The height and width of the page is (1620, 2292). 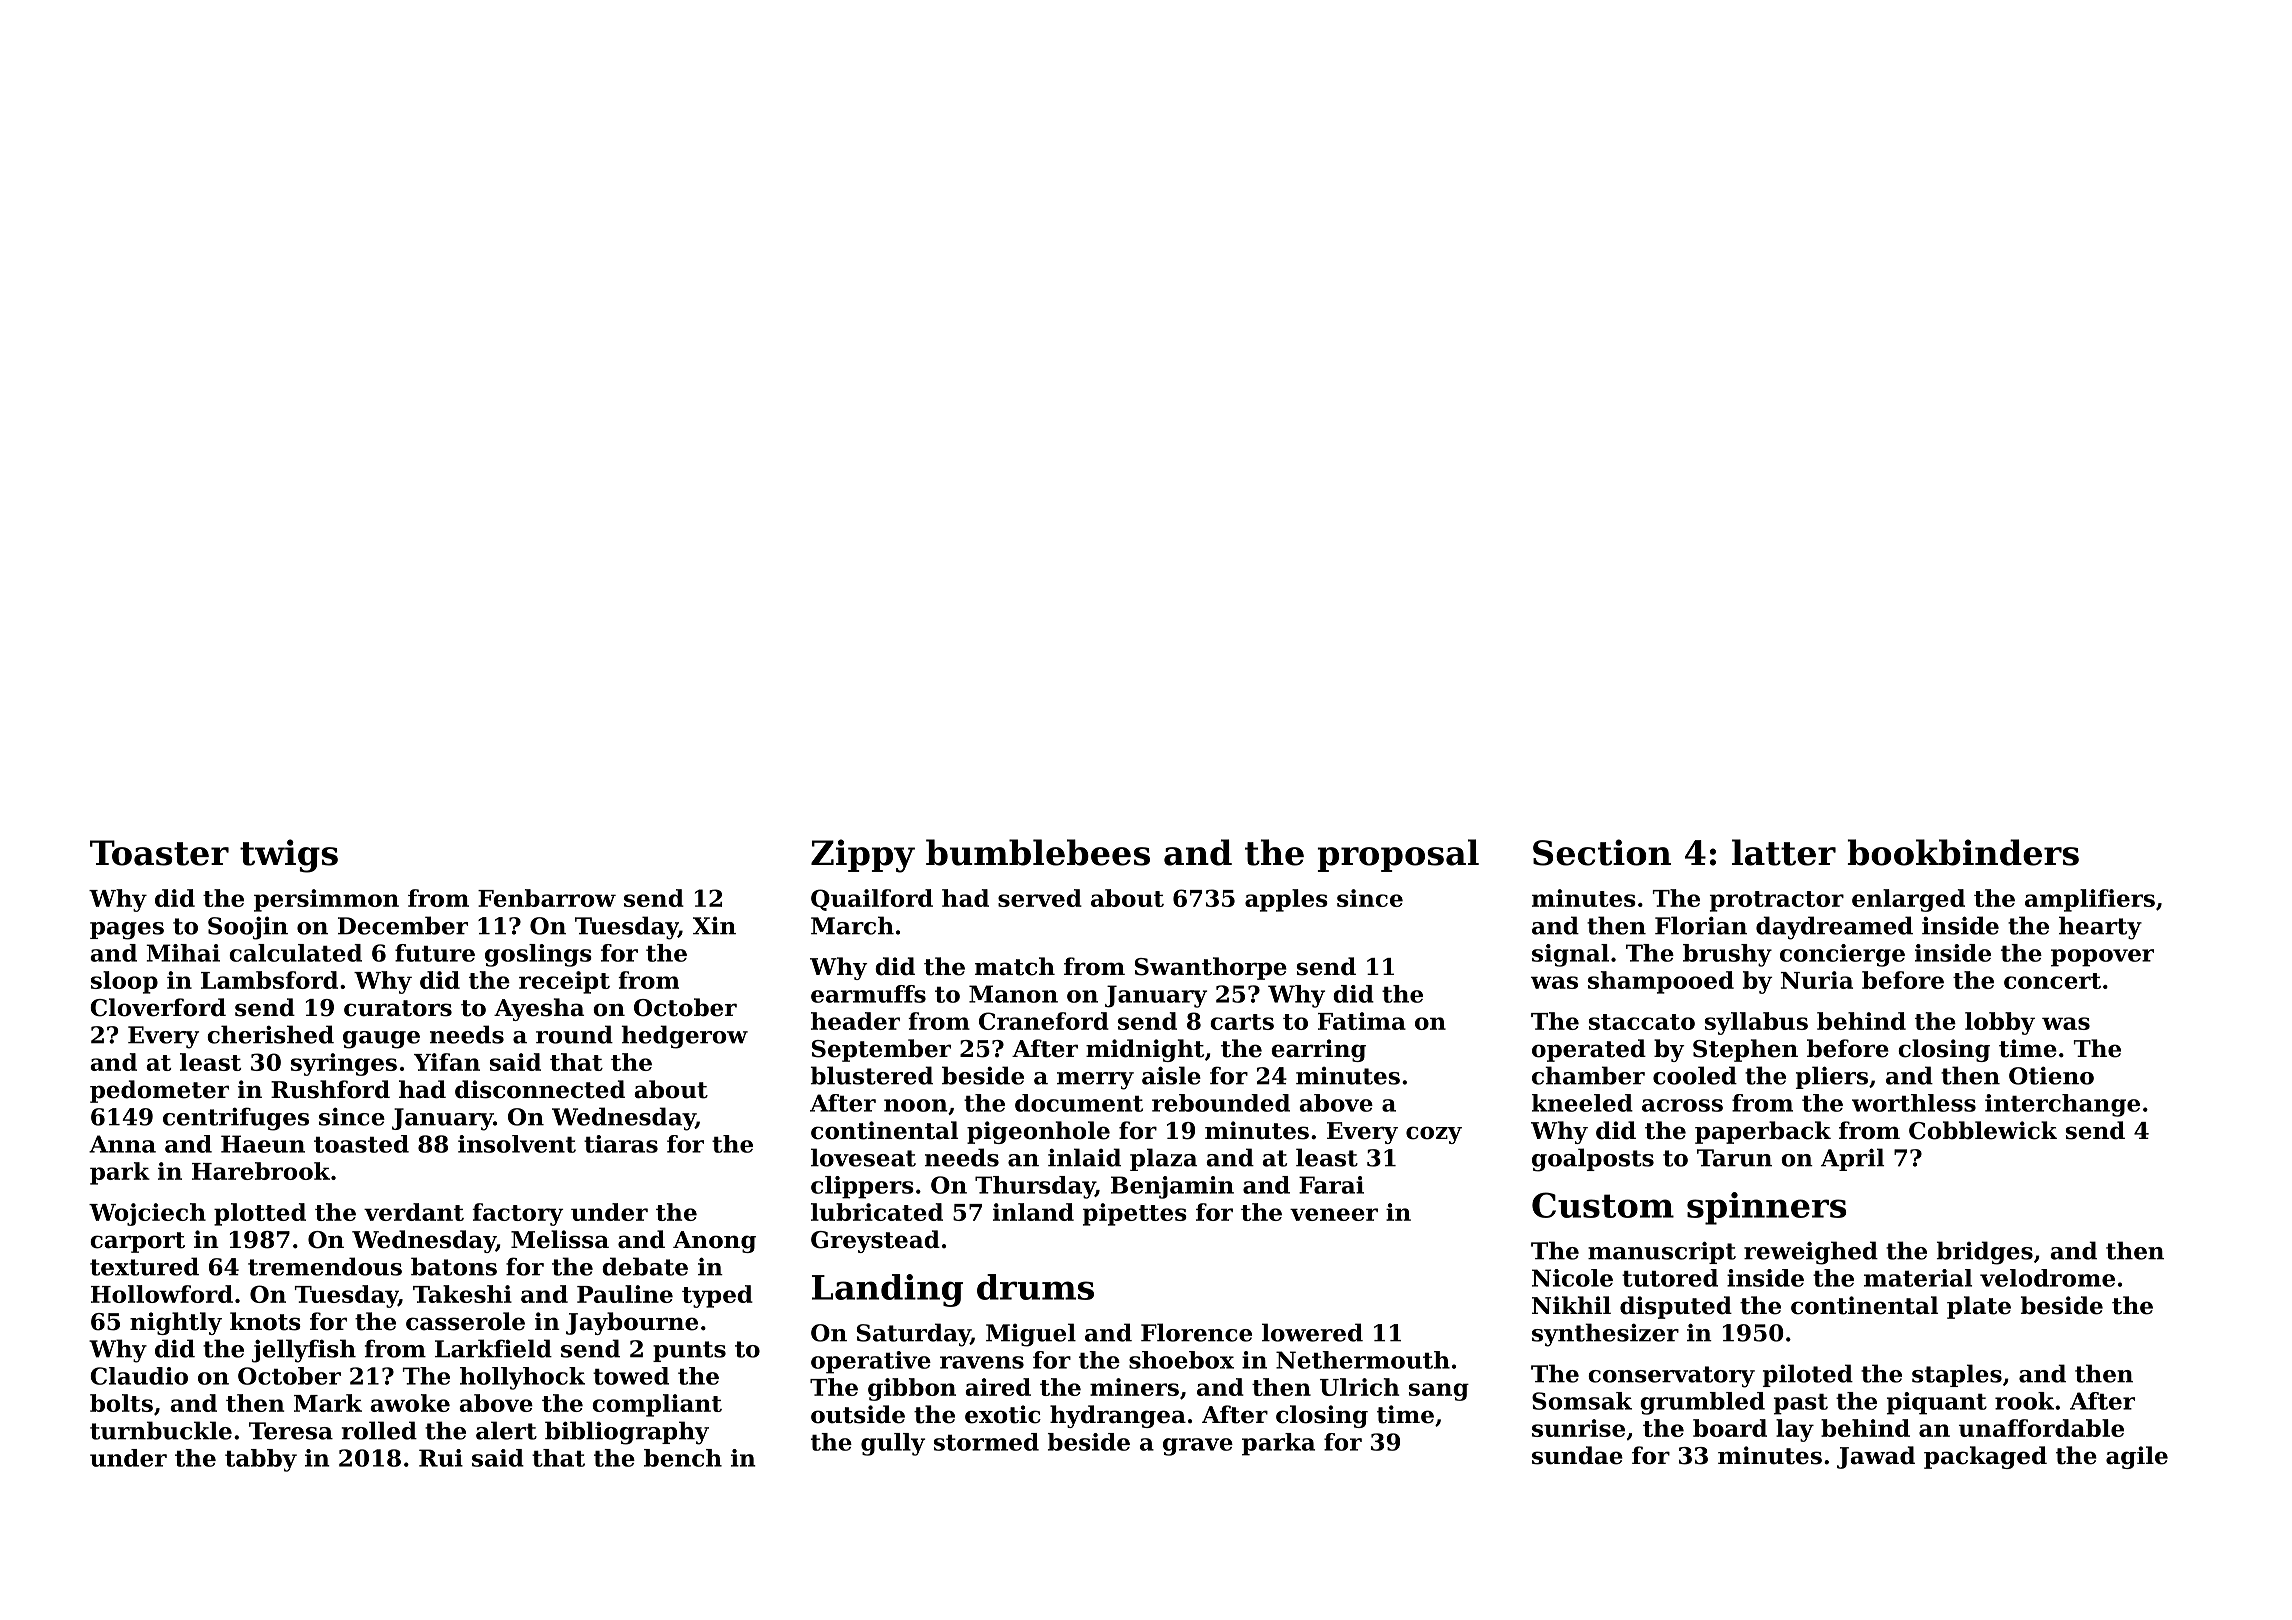 I want to click on interchange, so click(x=2062, y=1105).
